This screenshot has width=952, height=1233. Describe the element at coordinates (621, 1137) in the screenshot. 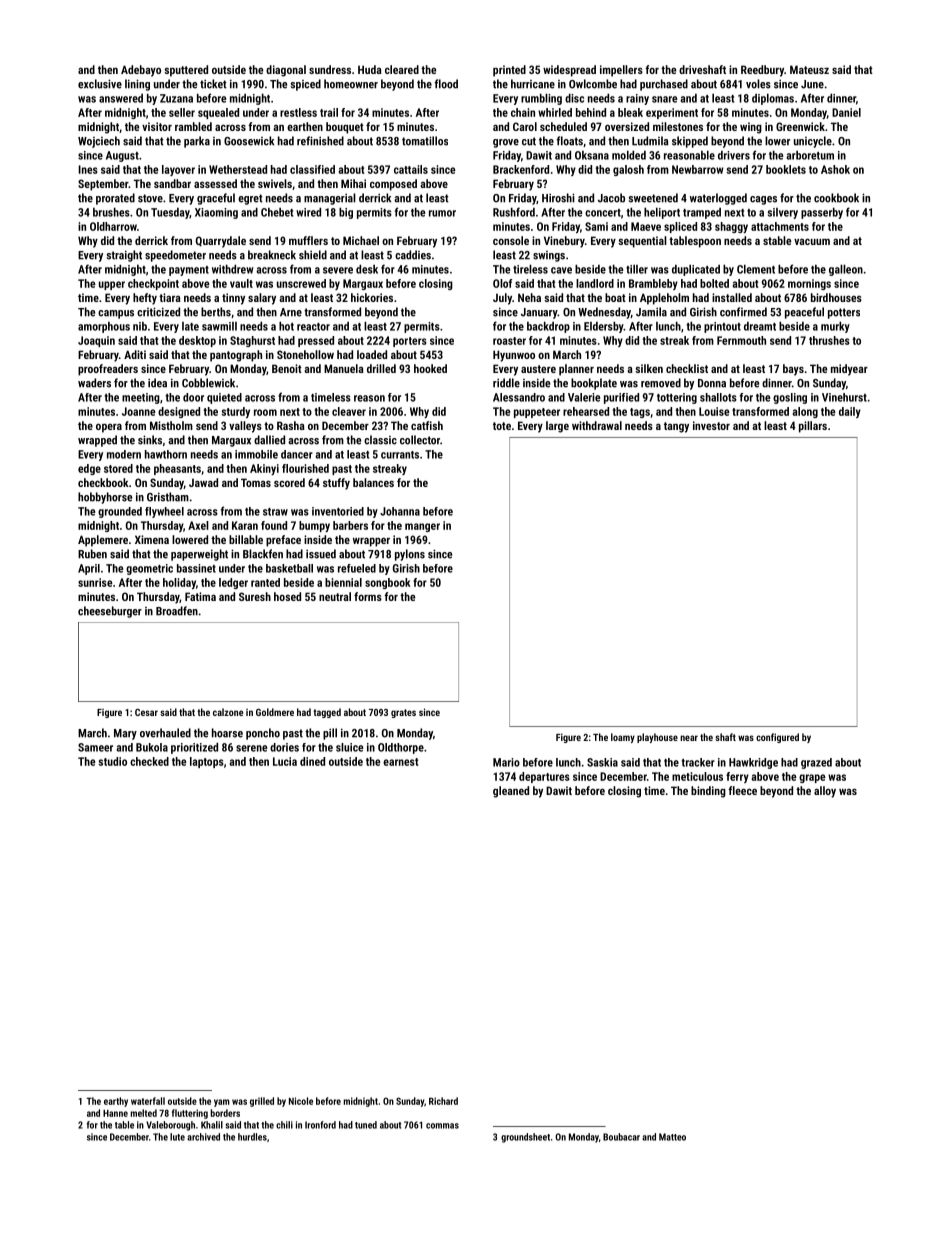

I see `Boubacar` at that location.
